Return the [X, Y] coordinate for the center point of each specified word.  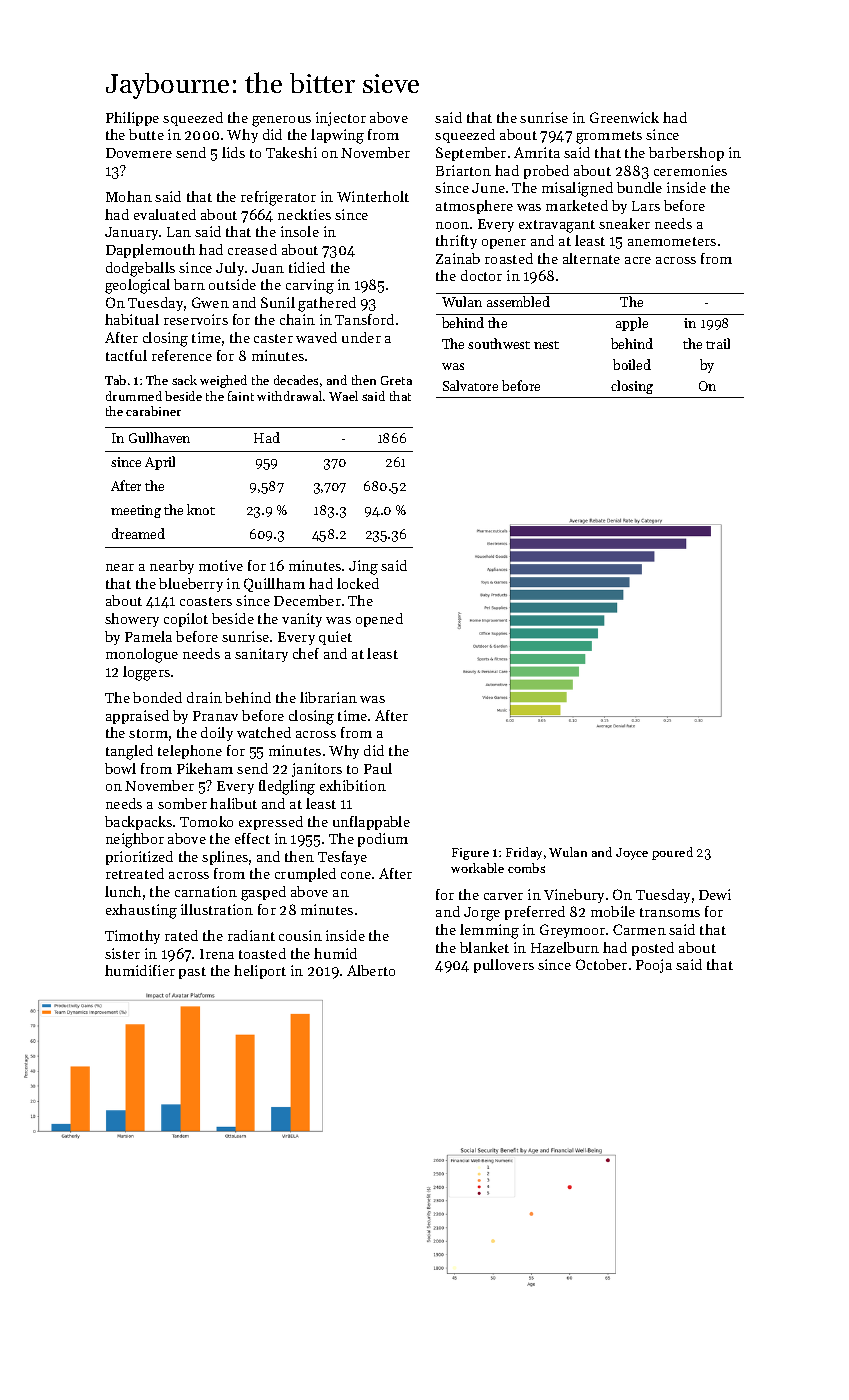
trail [718, 343]
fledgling [287, 787]
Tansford [364, 319]
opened [379, 620]
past [192, 973]
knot [201, 509]
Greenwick [624, 117]
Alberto [371, 970]
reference [182, 355]
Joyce [632, 854]
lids [233, 152]
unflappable [371, 823]
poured [672, 853]
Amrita [537, 152]
